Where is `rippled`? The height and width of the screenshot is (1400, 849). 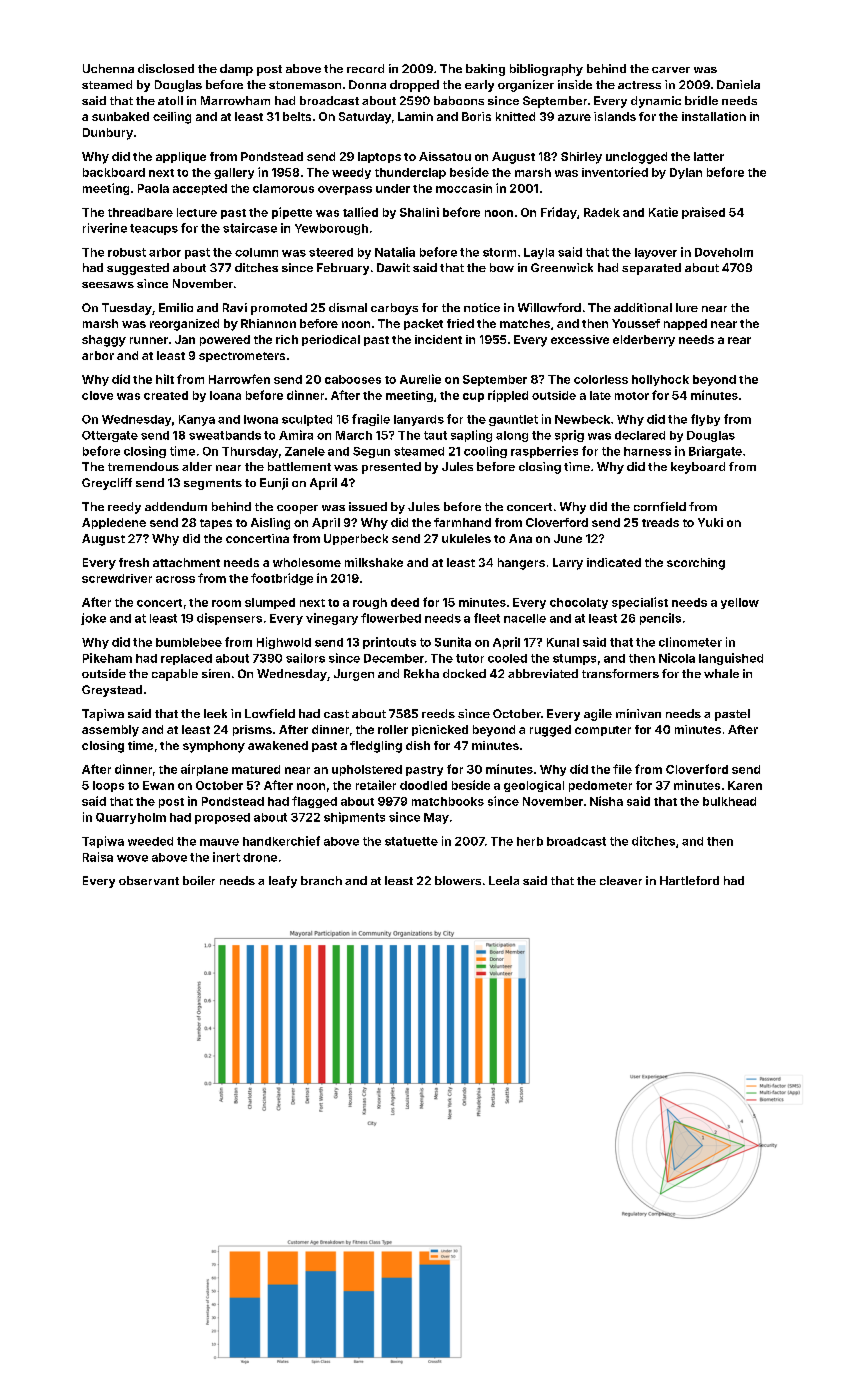 rippled is located at coordinates (508, 396).
